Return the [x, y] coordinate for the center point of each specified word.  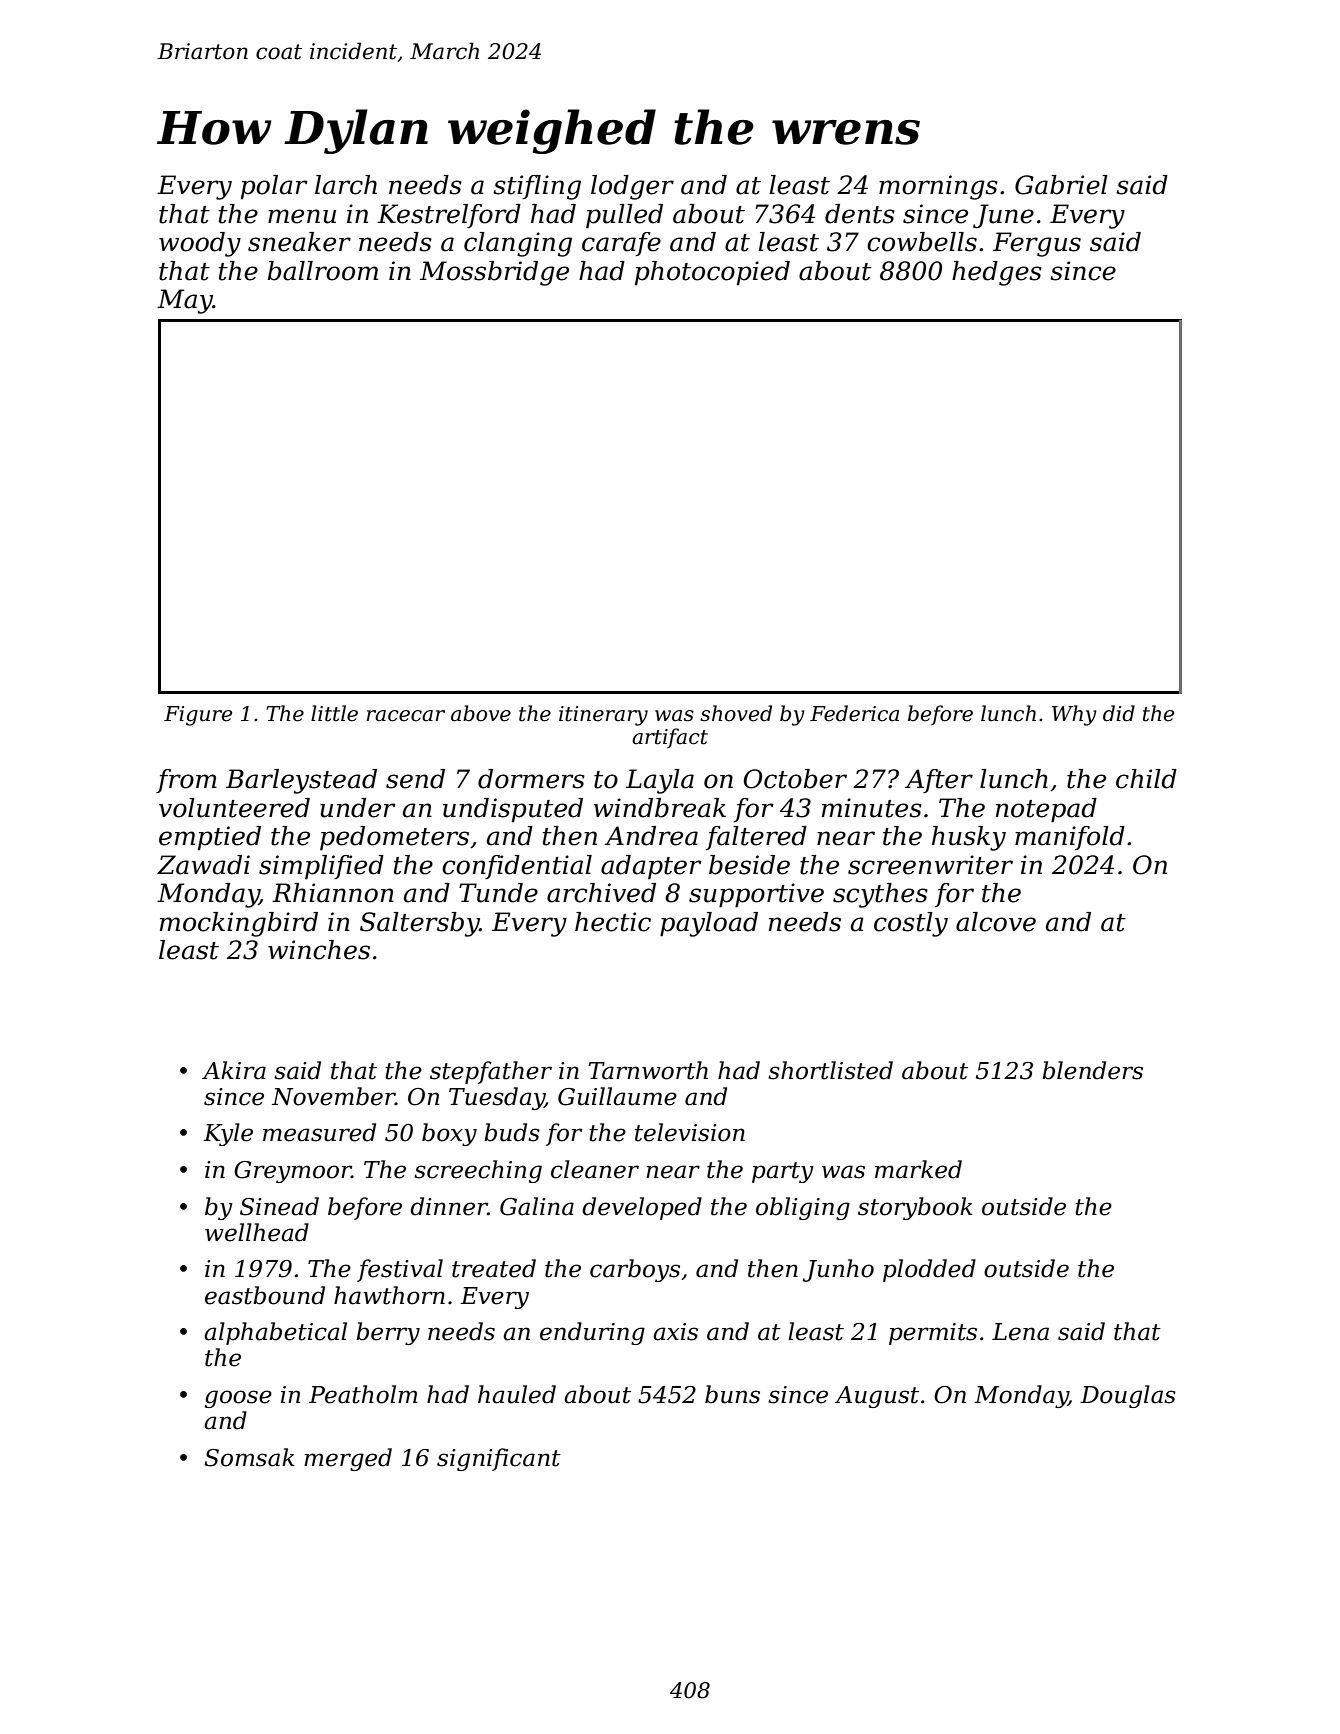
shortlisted [830, 1070]
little [334, 713]
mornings [938, 187]
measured [319, 1132]
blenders [1092, 1070]
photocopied [712, 273]
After [939, 781]
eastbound [265, 1295]
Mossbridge [494, 273]
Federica [854, 713]
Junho [838, 1270]
